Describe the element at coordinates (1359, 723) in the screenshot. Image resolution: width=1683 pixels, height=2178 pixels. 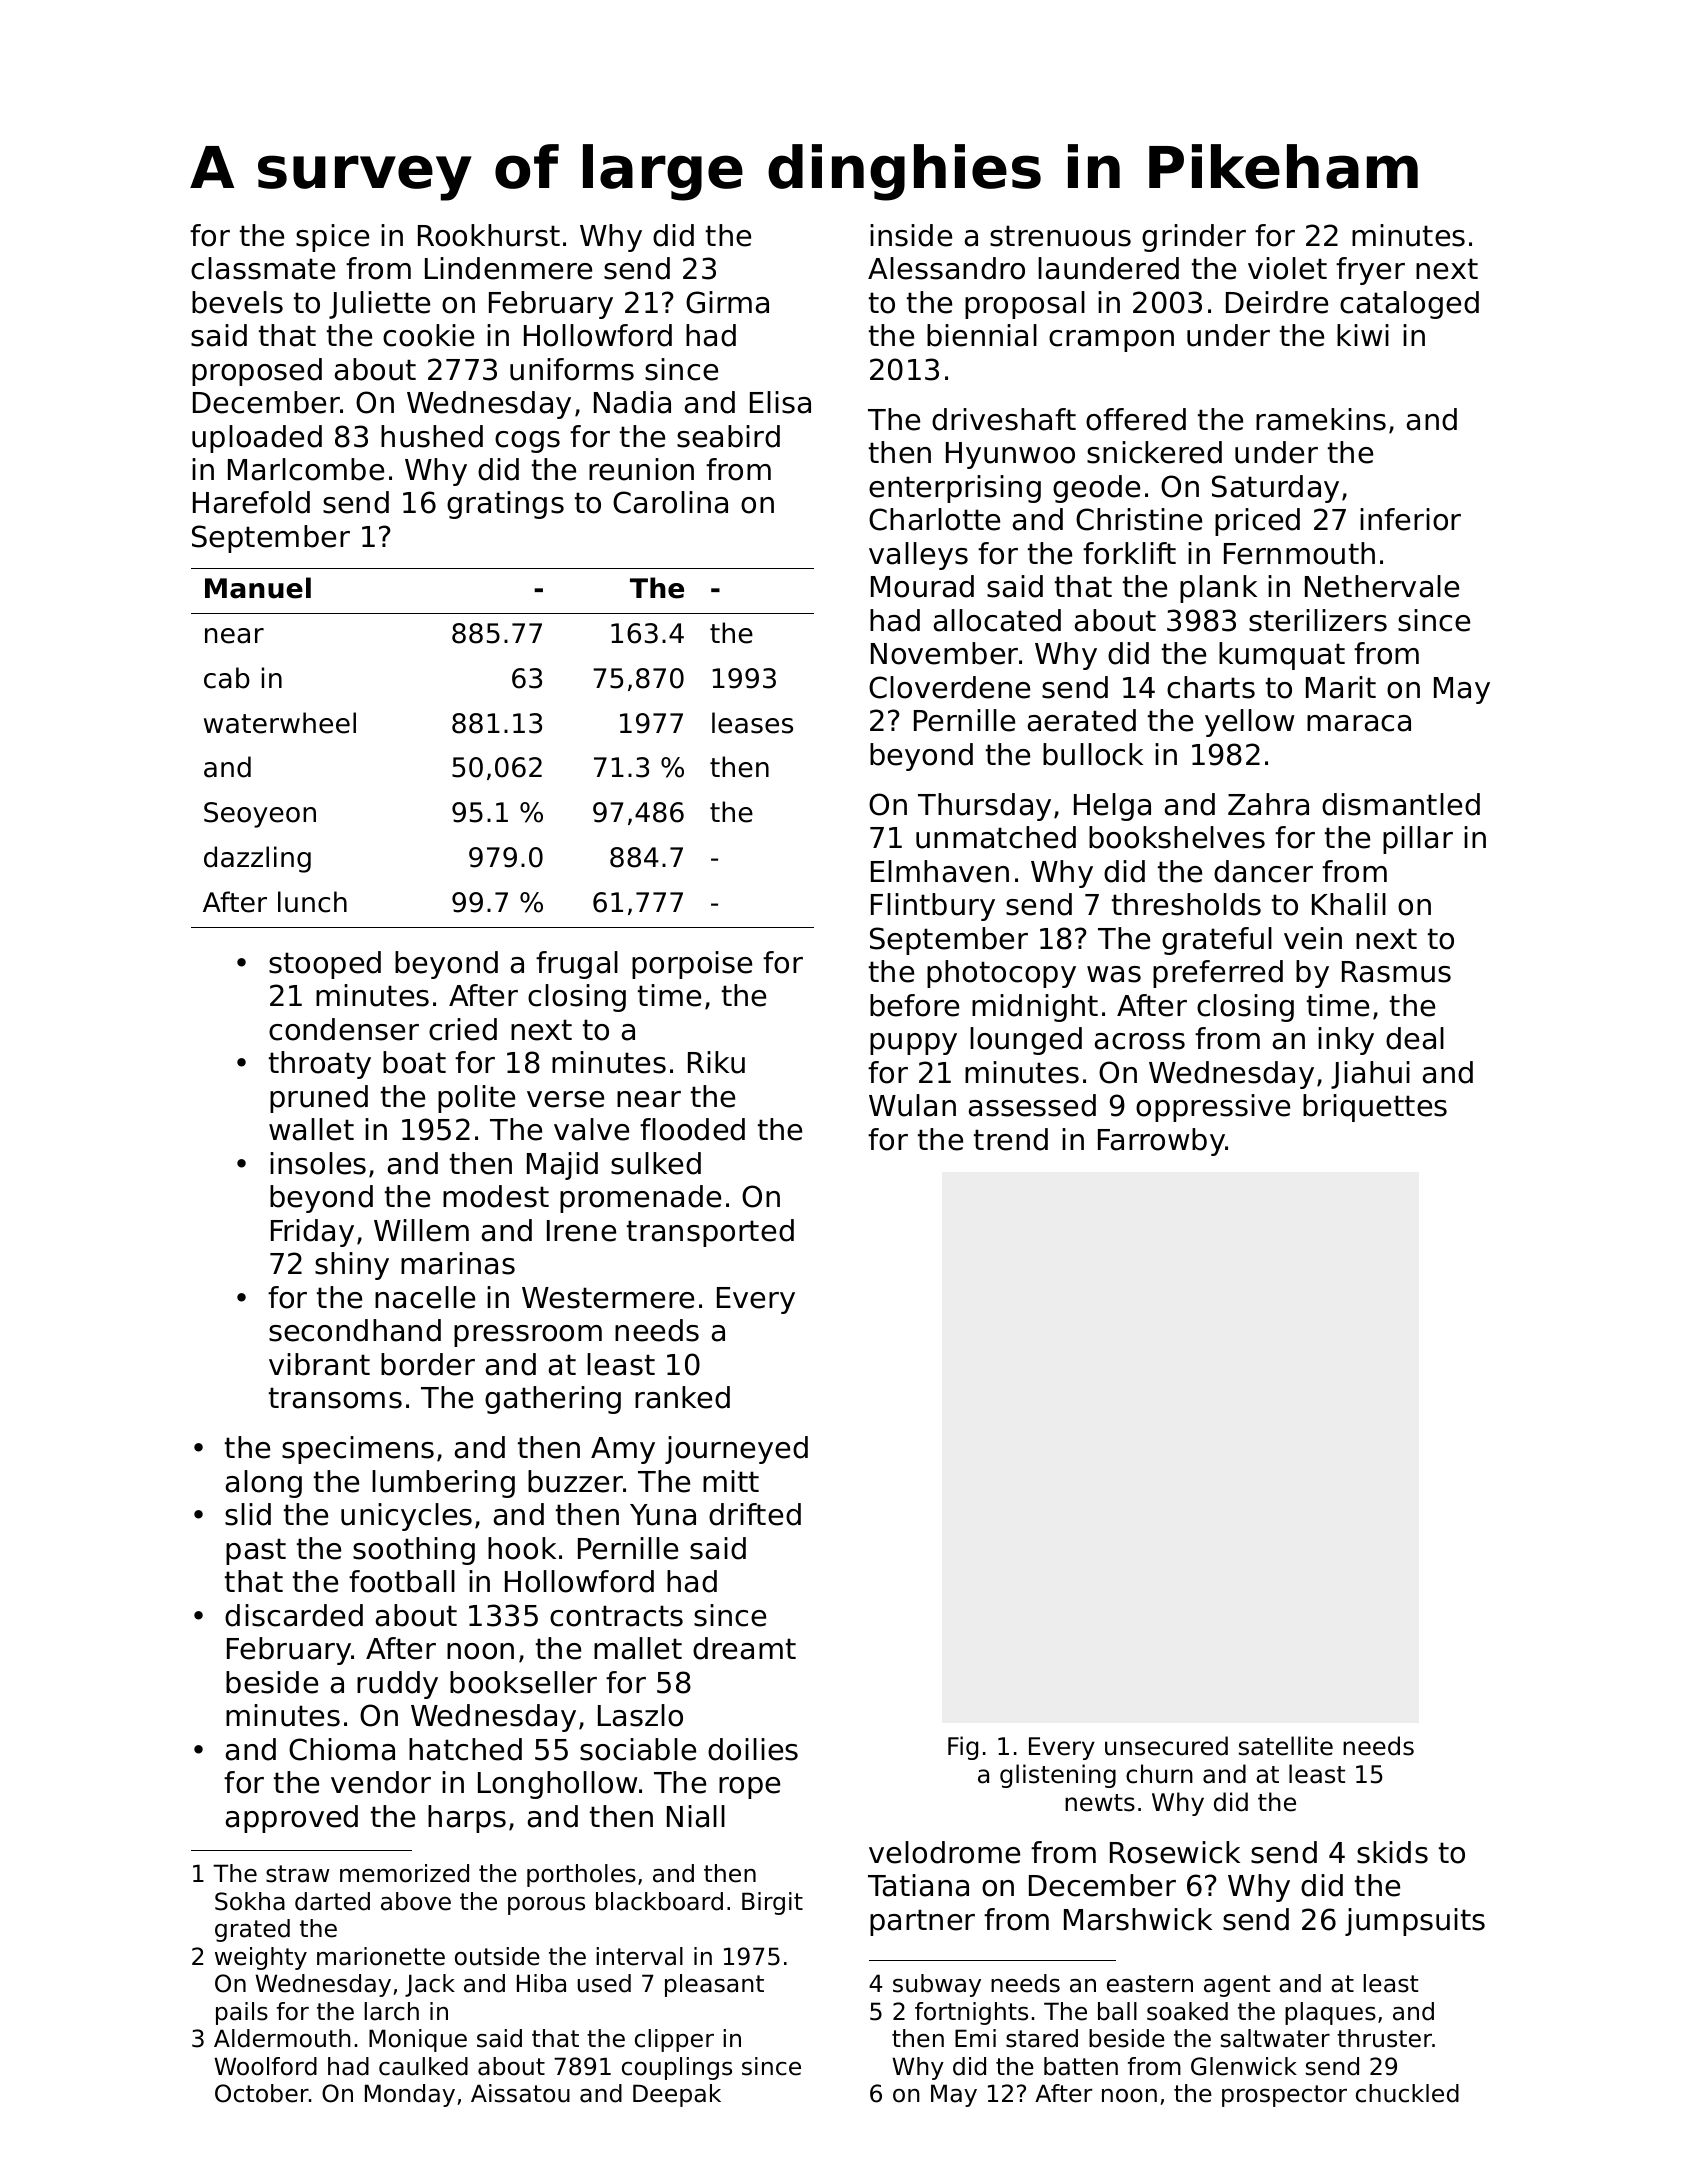
I see `maraca` at that location.
